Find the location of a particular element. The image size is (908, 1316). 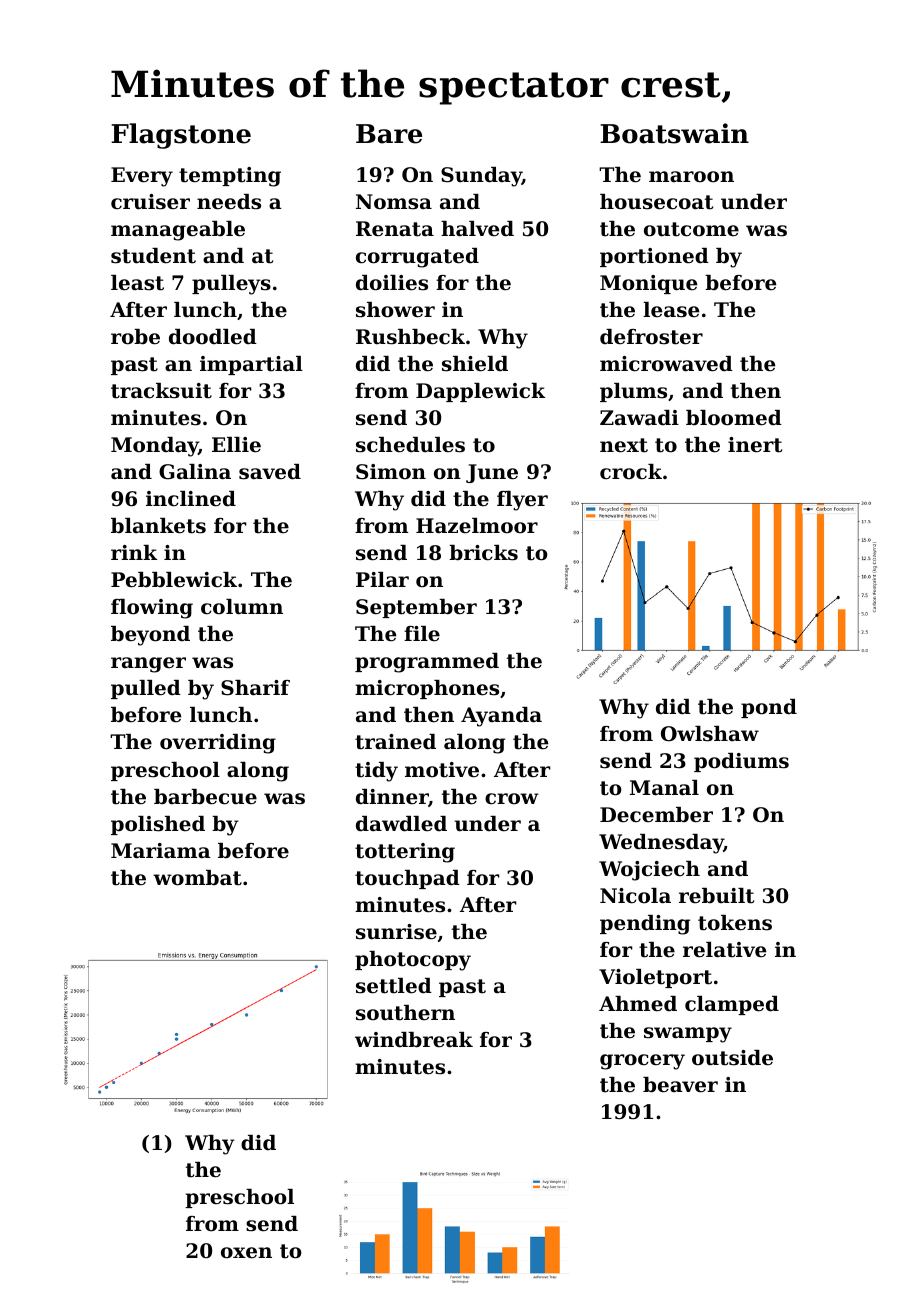

Dapplewick is located at coordinates (480, 392).
